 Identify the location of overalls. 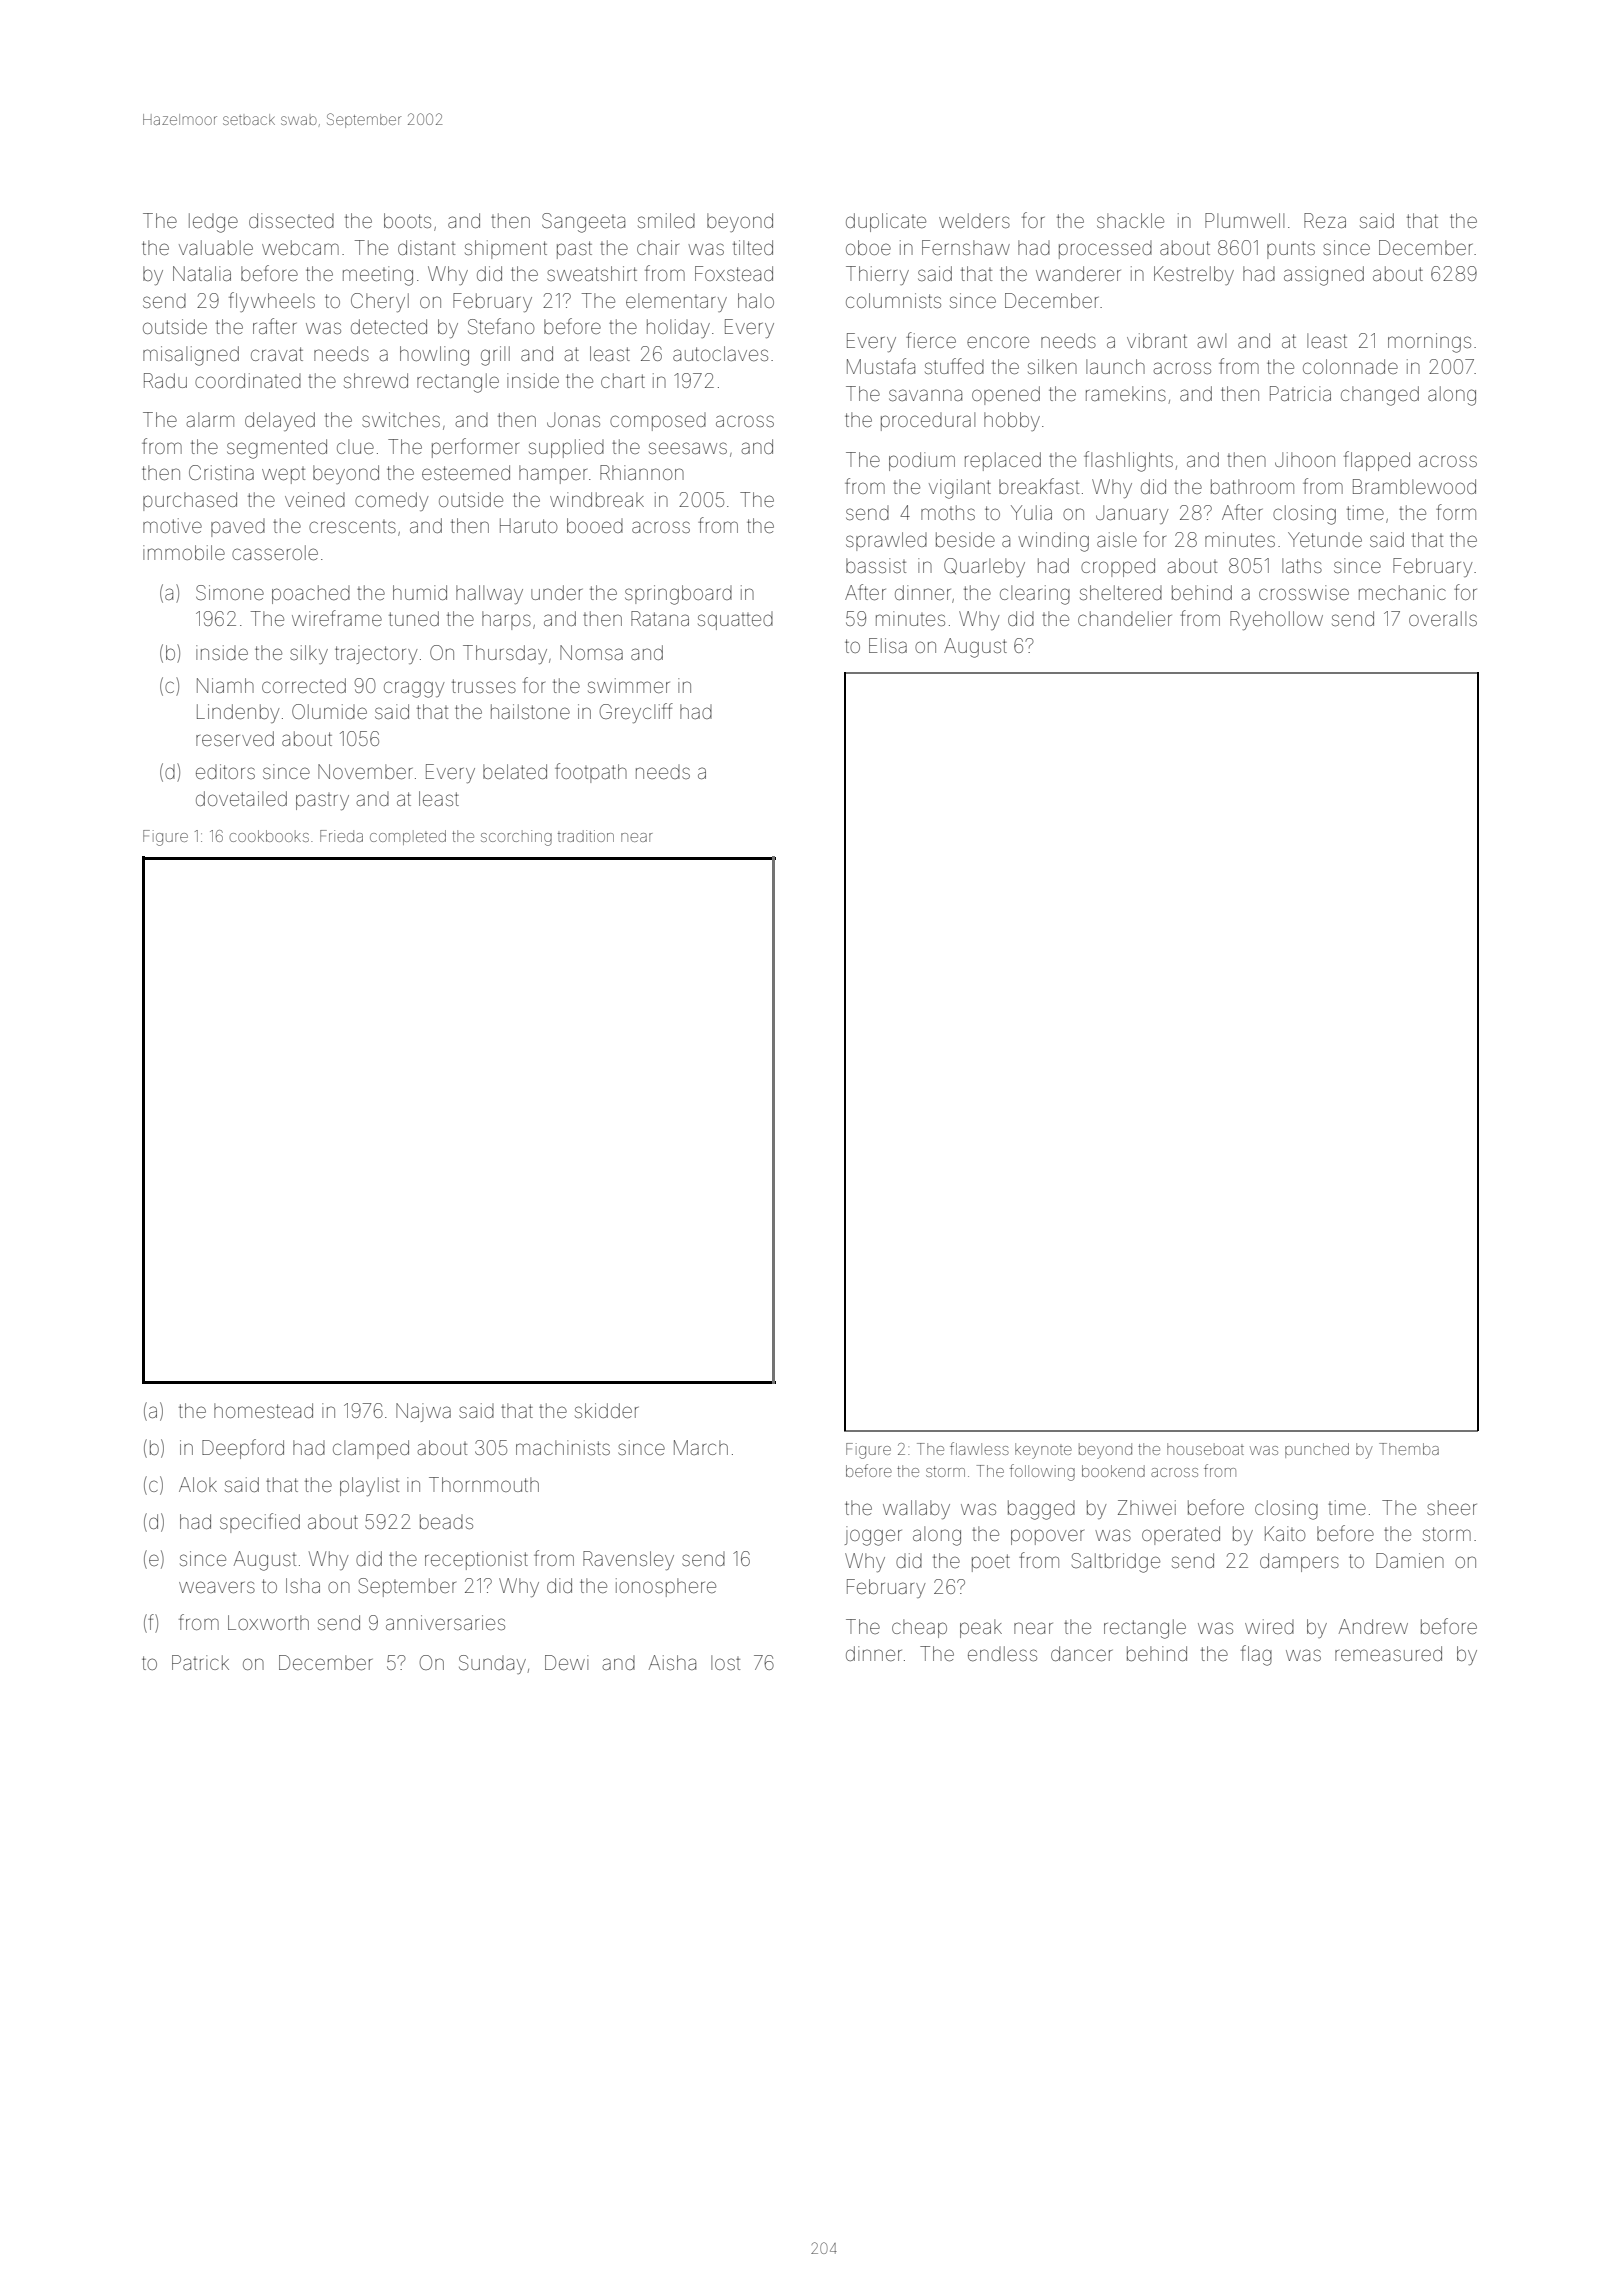
(1443, 618).
